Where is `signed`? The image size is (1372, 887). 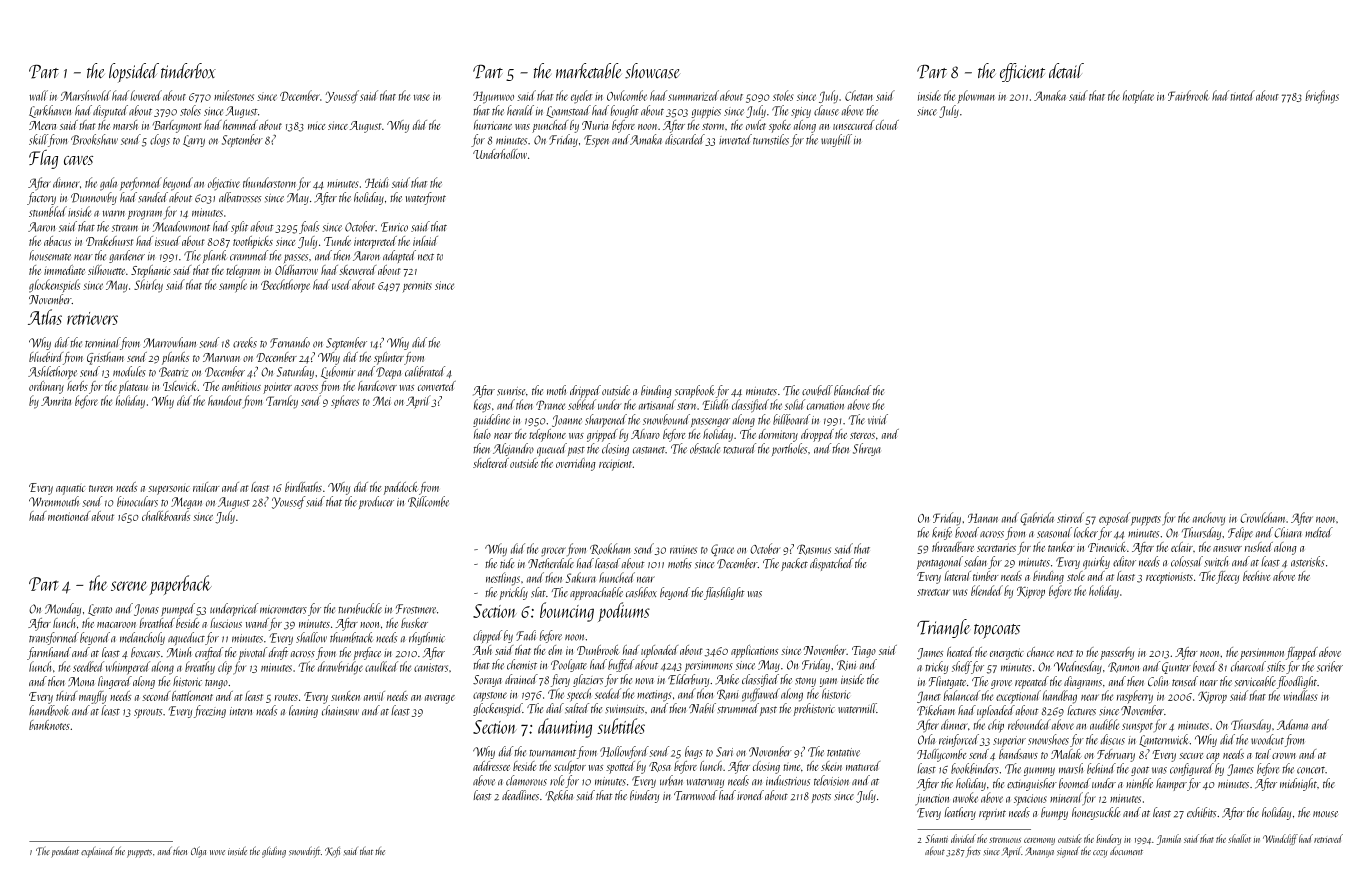
signed is located at coordinates (1068, 852).
